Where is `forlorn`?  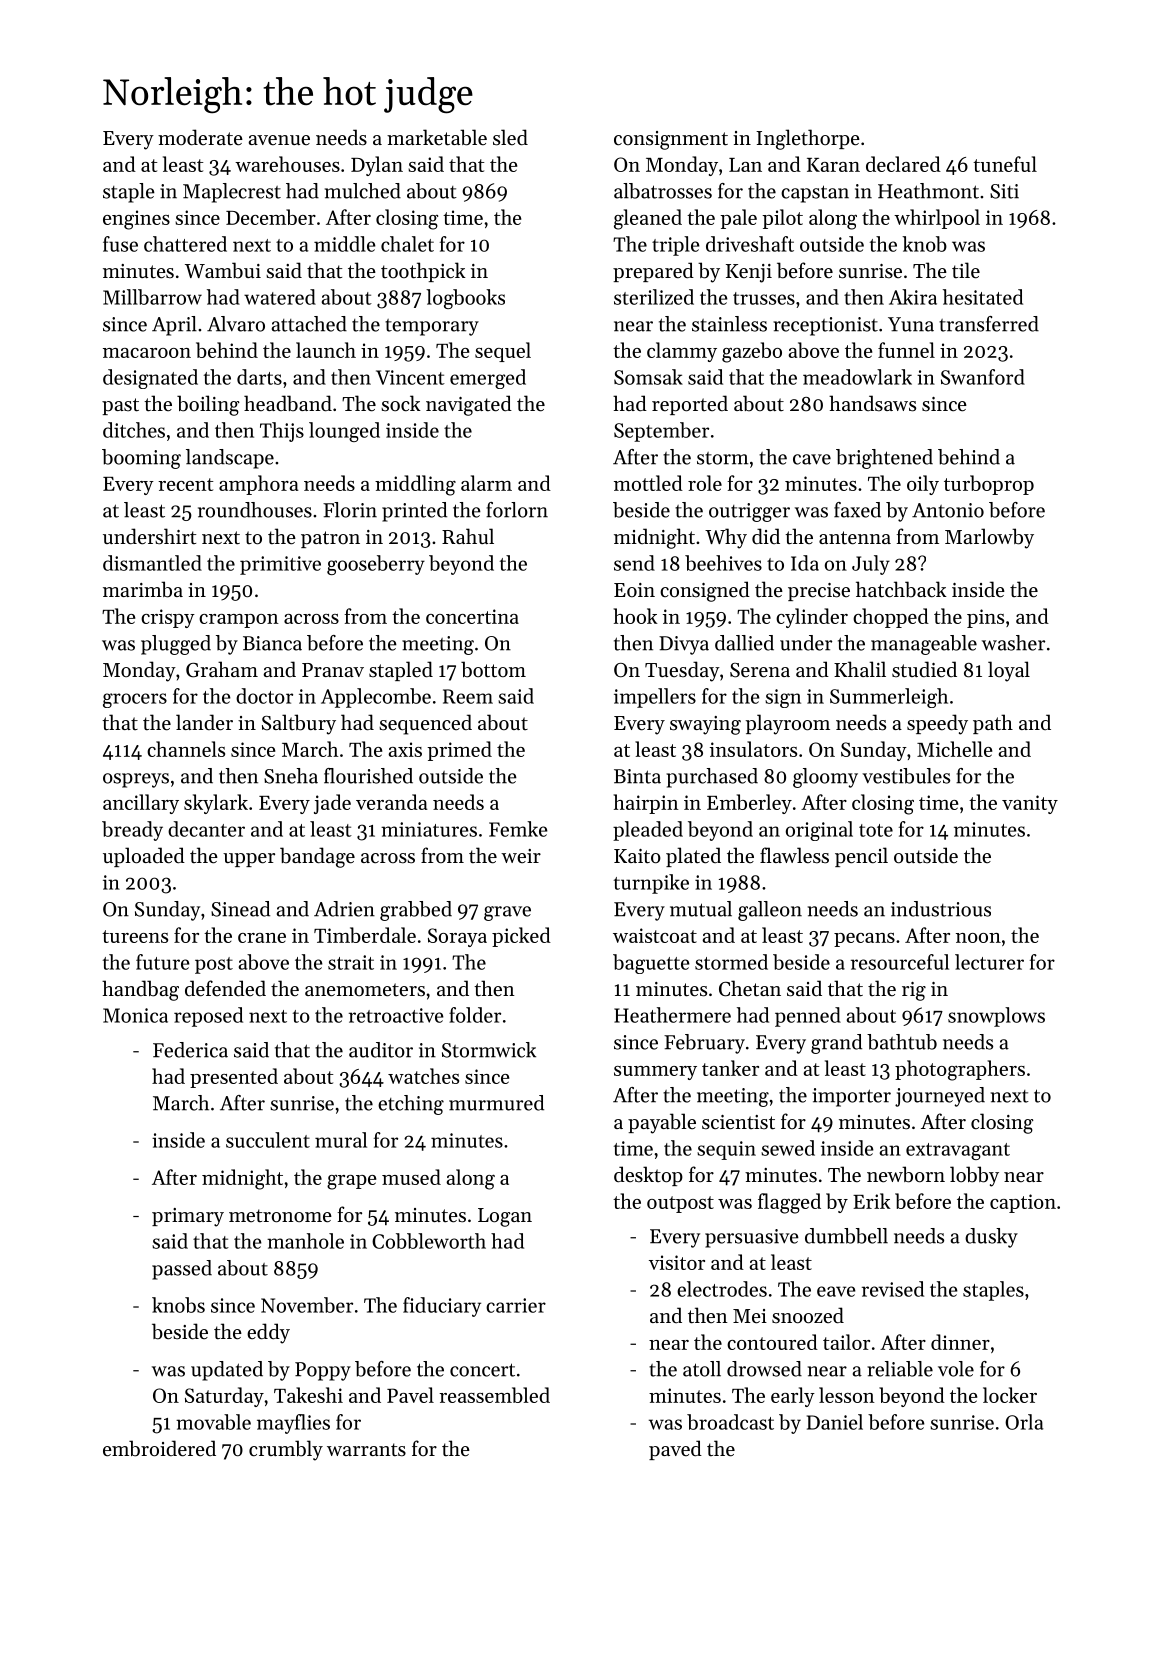
forlorn is located at coordinates (517, 510).
